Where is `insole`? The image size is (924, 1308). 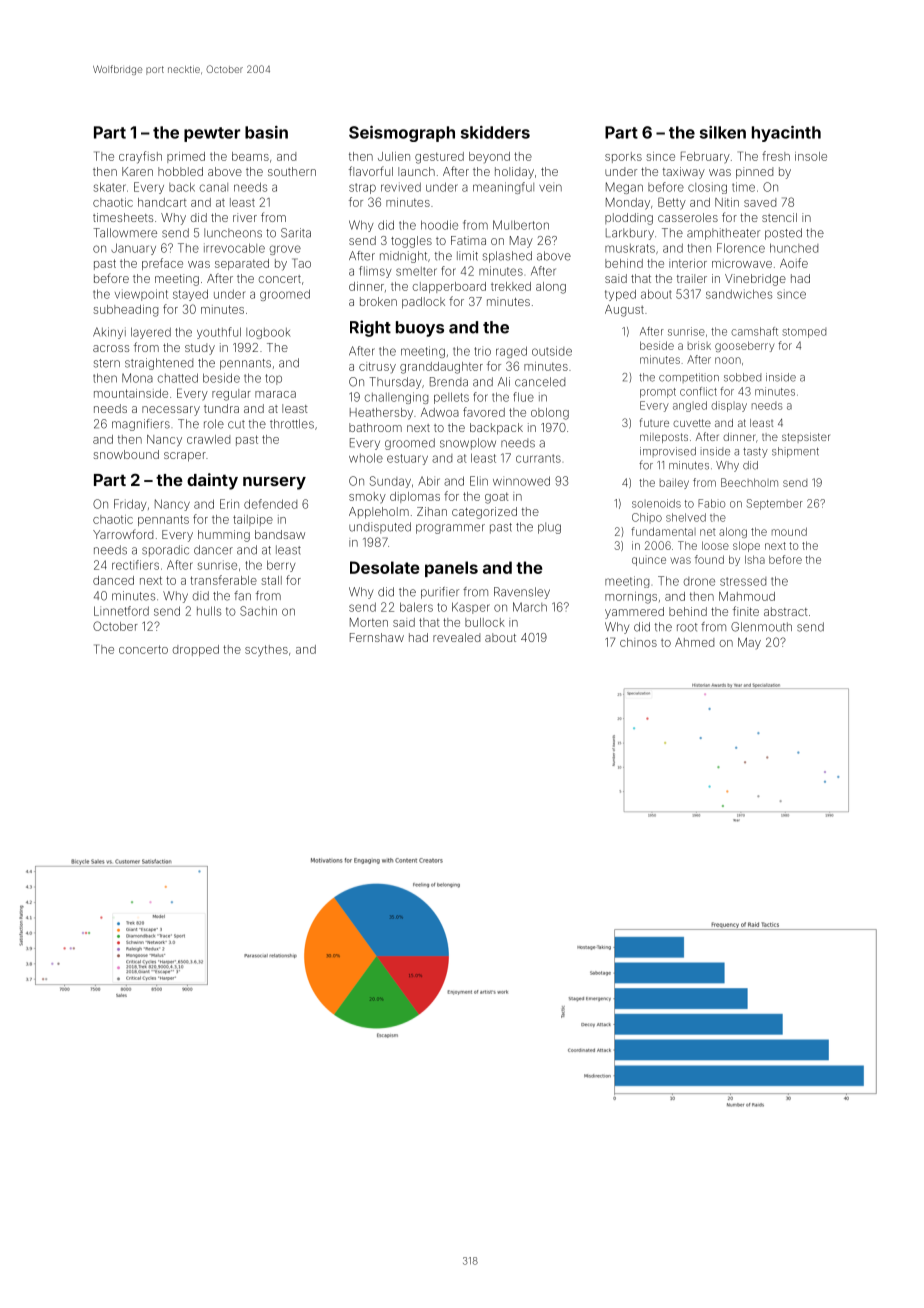 insole is located at coordinates (811, 156).
